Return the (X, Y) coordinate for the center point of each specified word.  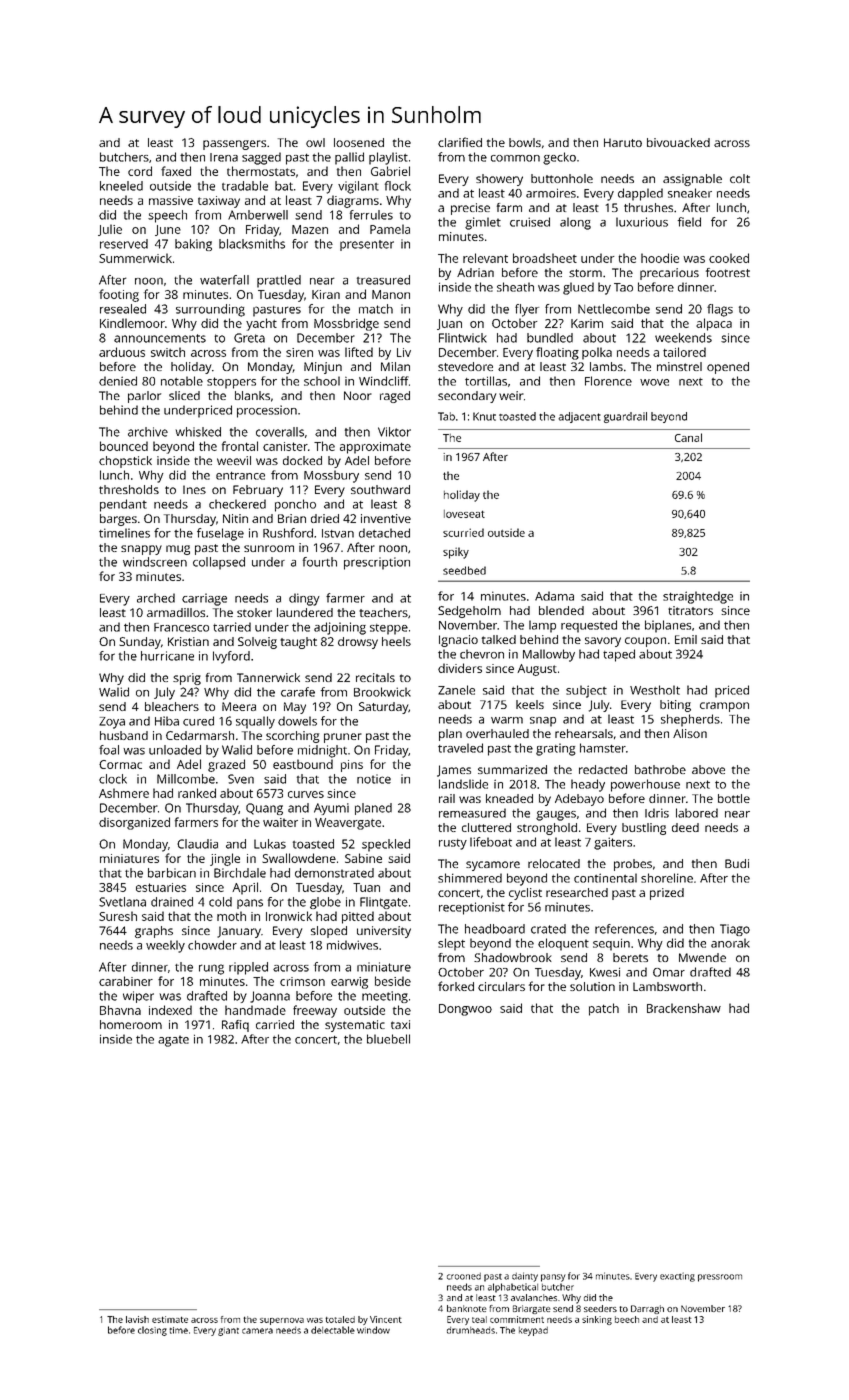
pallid (349, 158)
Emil (686, 639)
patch (604, 1009)
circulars (501, 986)
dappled (640, 194)
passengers (234, 145)
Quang (264, 809)
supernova (282, 1321)
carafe (298, 692)
